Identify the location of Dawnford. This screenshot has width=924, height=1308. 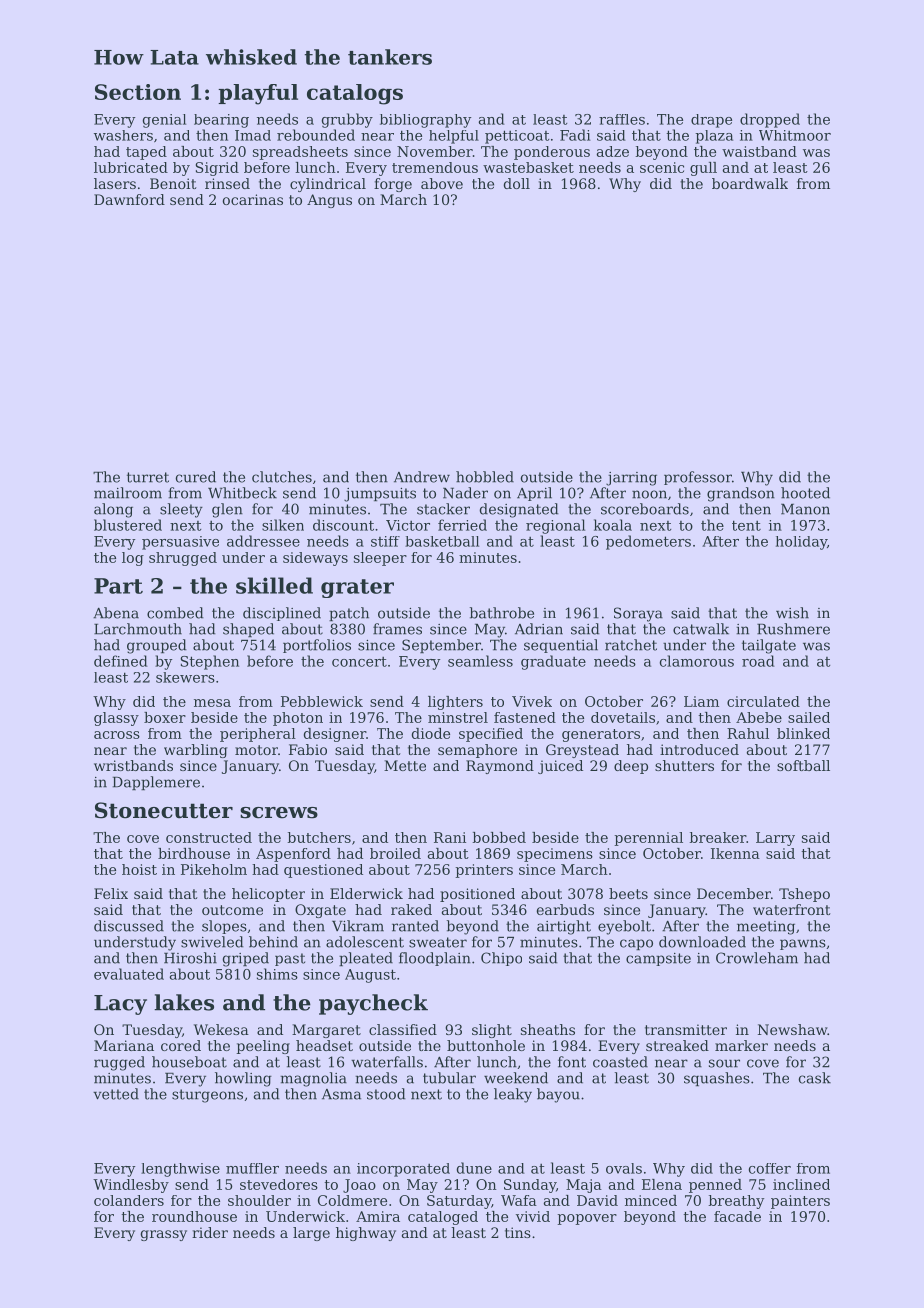
(129, 199).
